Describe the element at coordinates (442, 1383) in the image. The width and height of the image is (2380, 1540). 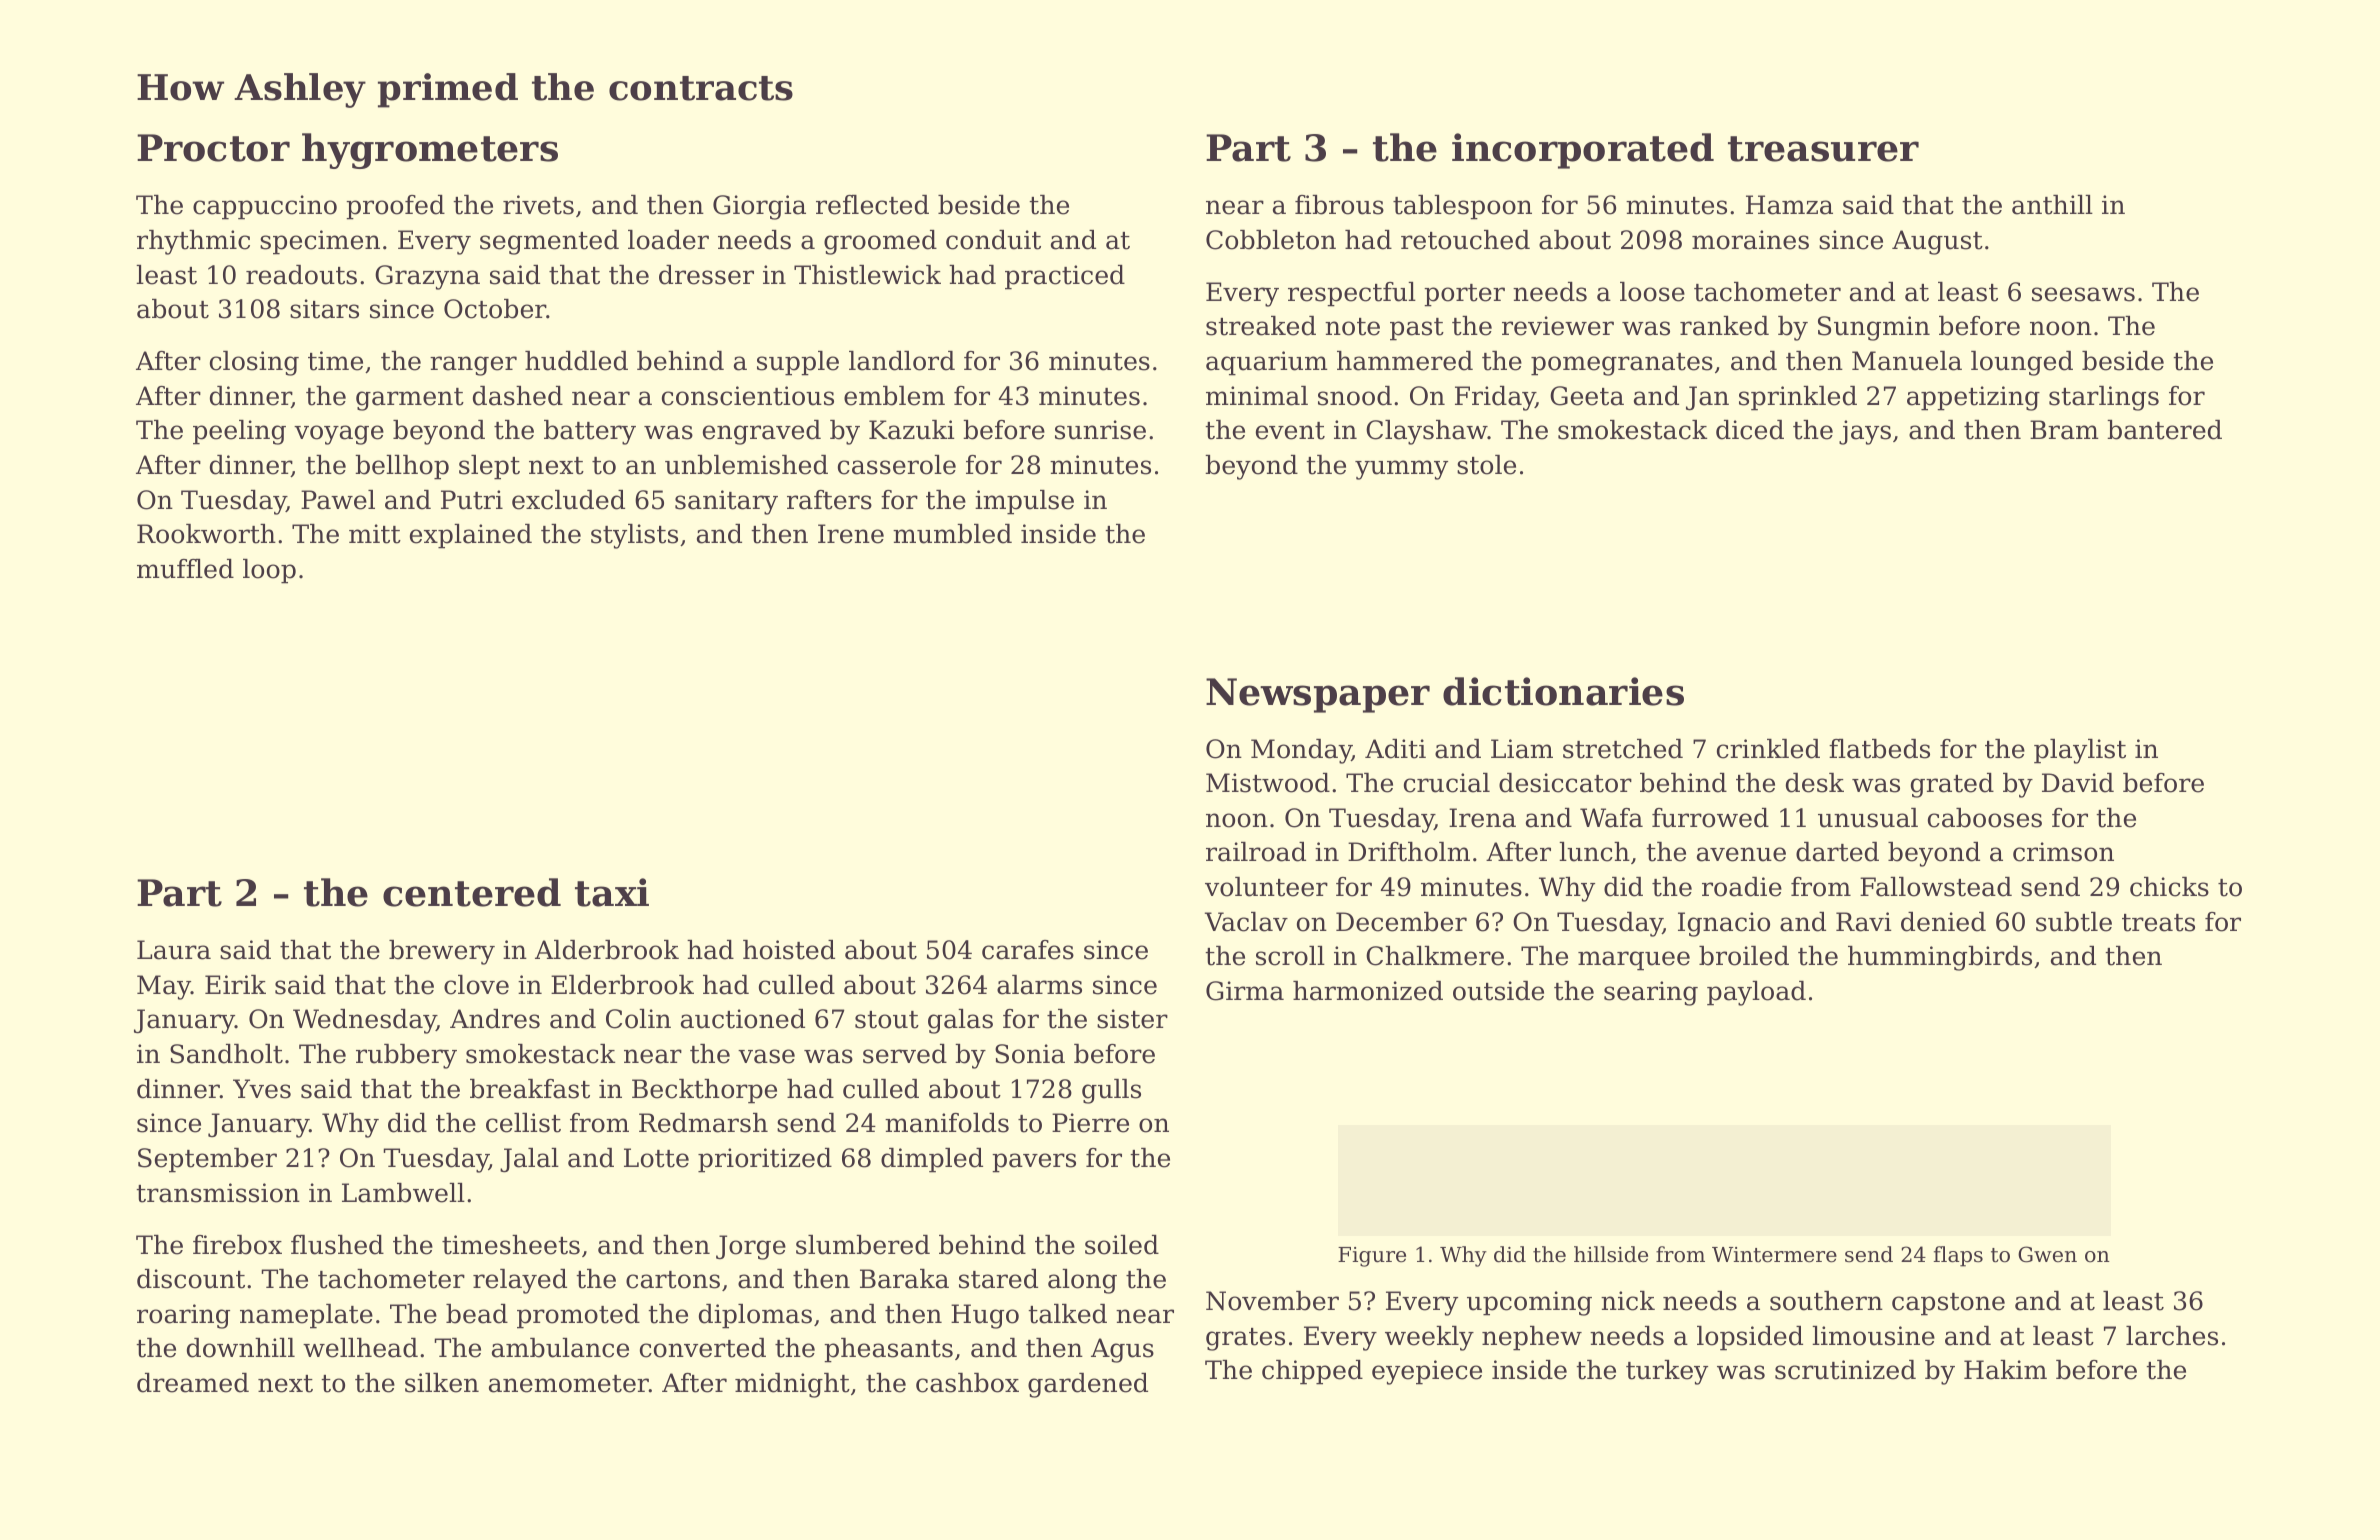
I see `silken` at that location.
